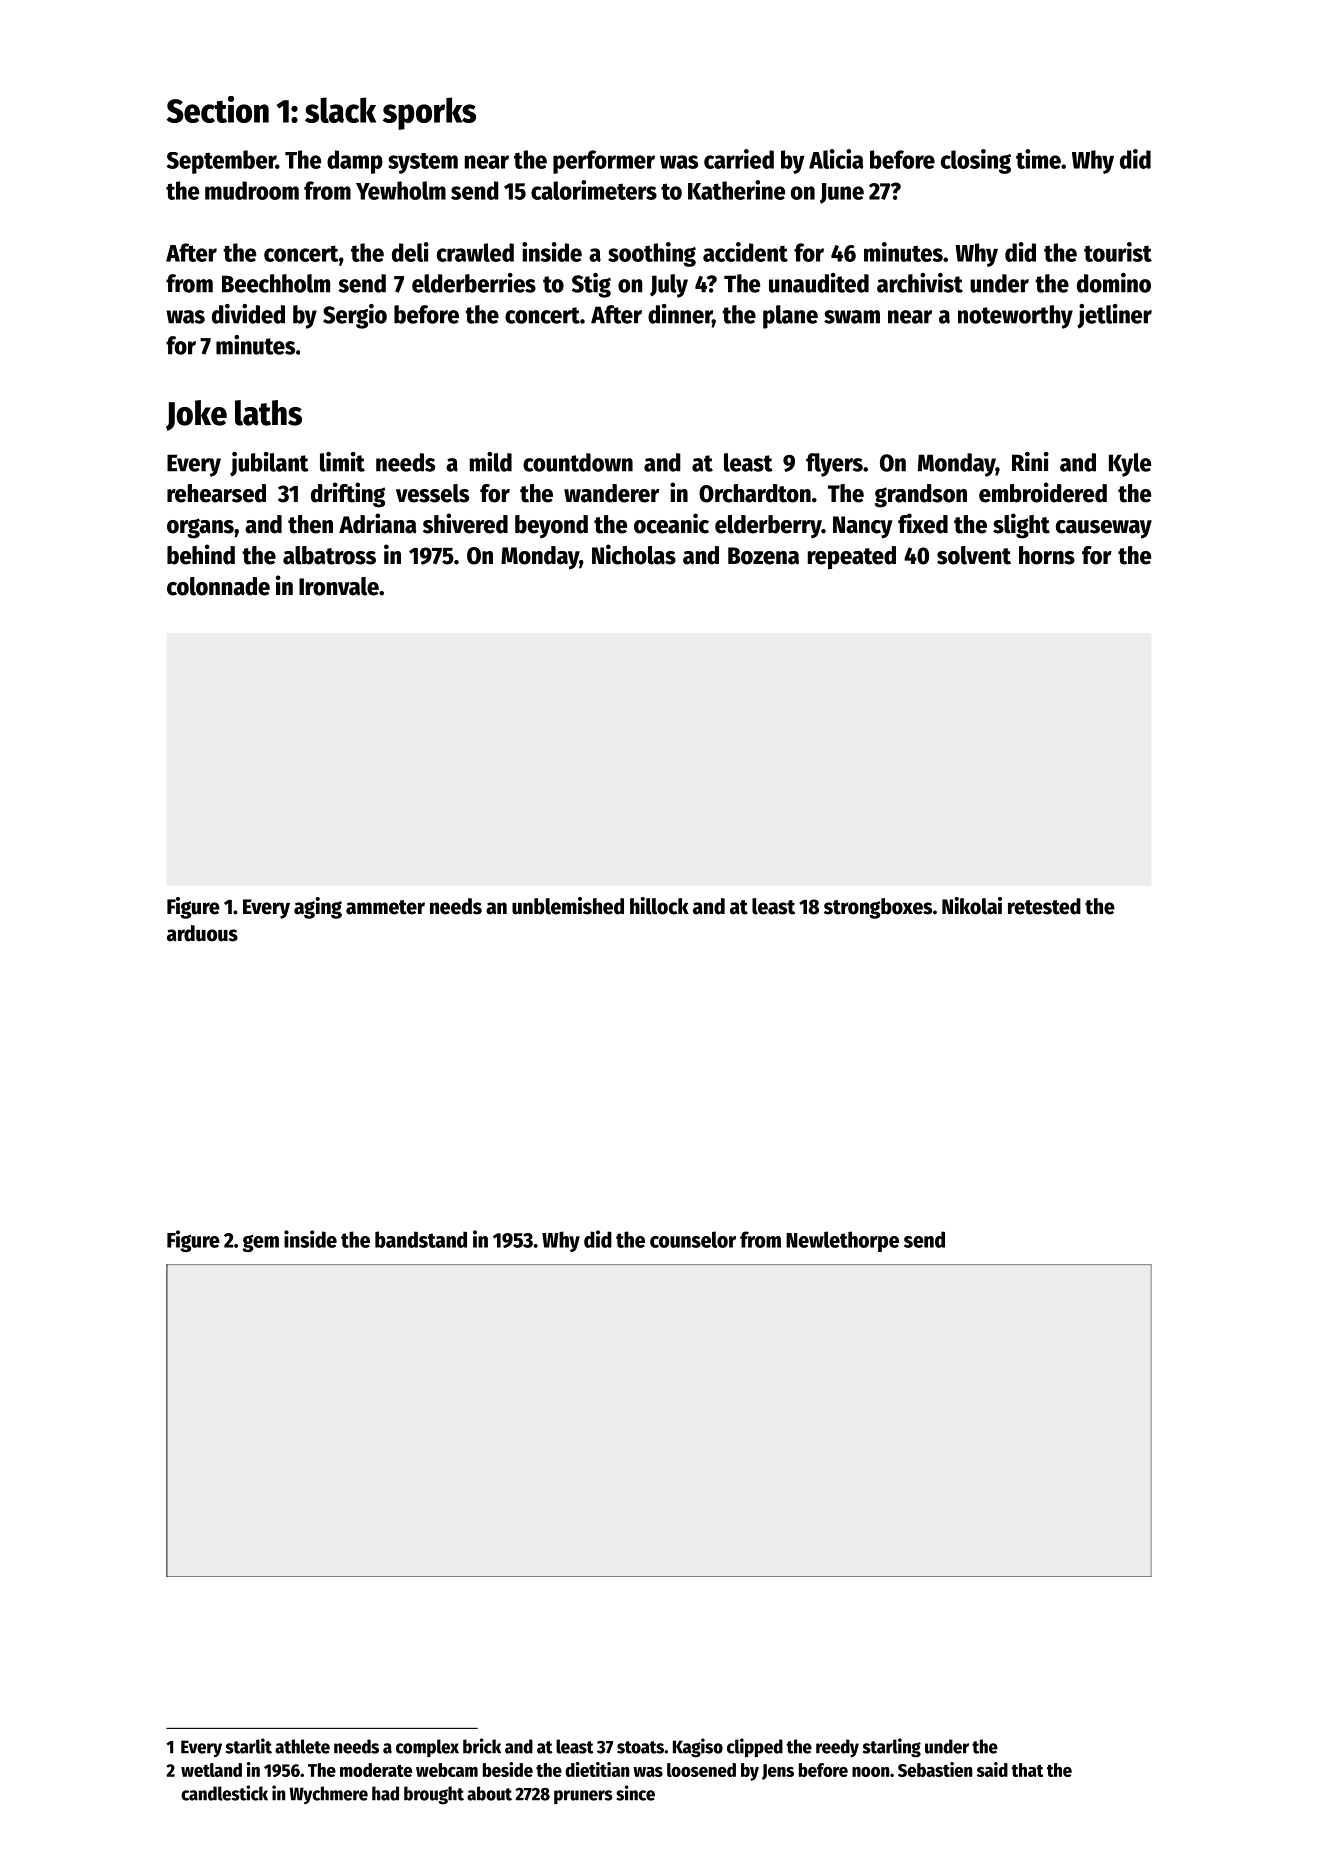 The width and height of the screenshot is (1318, 1864). Describe the element at coordinates (261, 1243) in the screenshot. I see `gem` at that location.
